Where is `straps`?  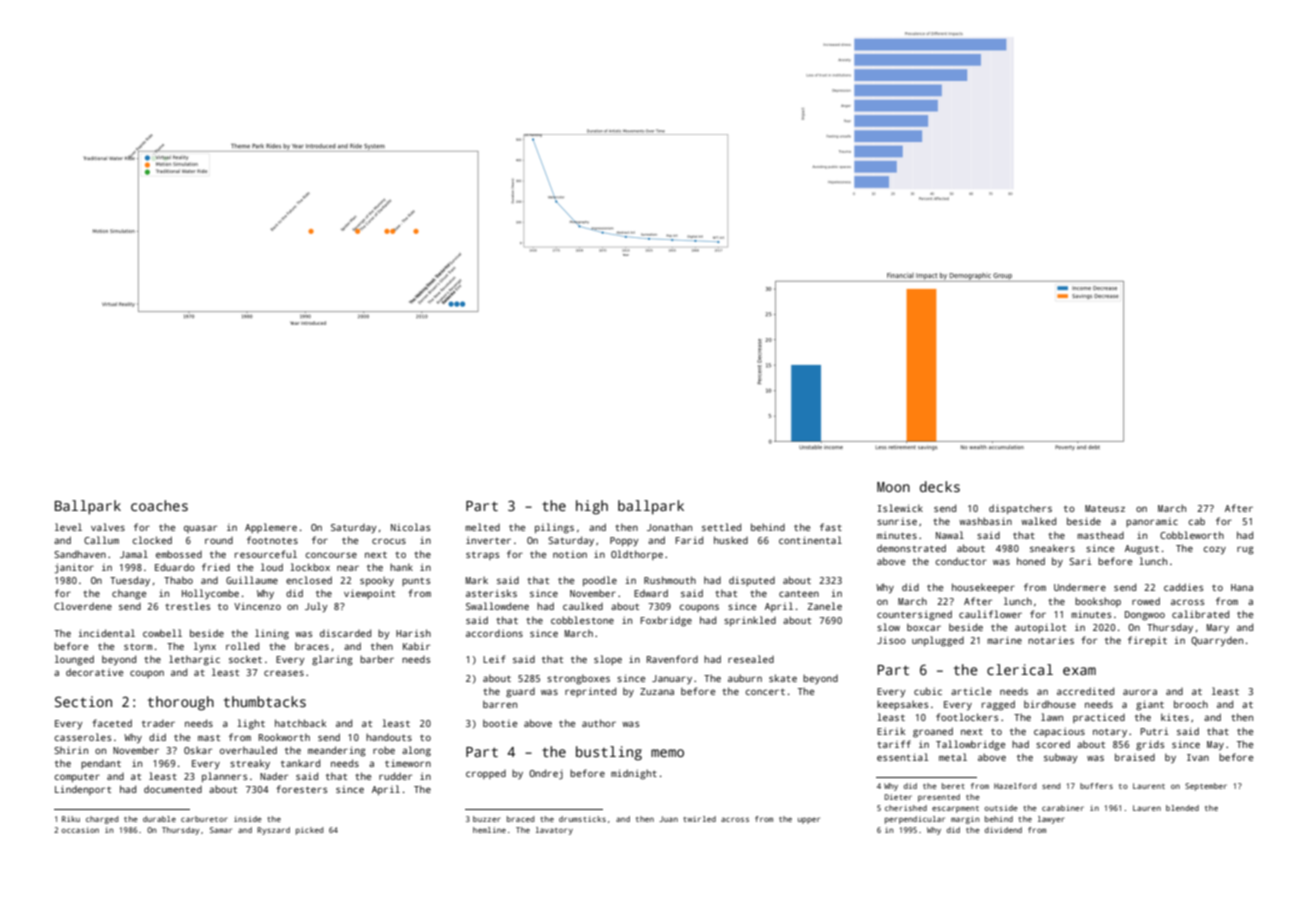
straps is located at coordinates (482, 555).
